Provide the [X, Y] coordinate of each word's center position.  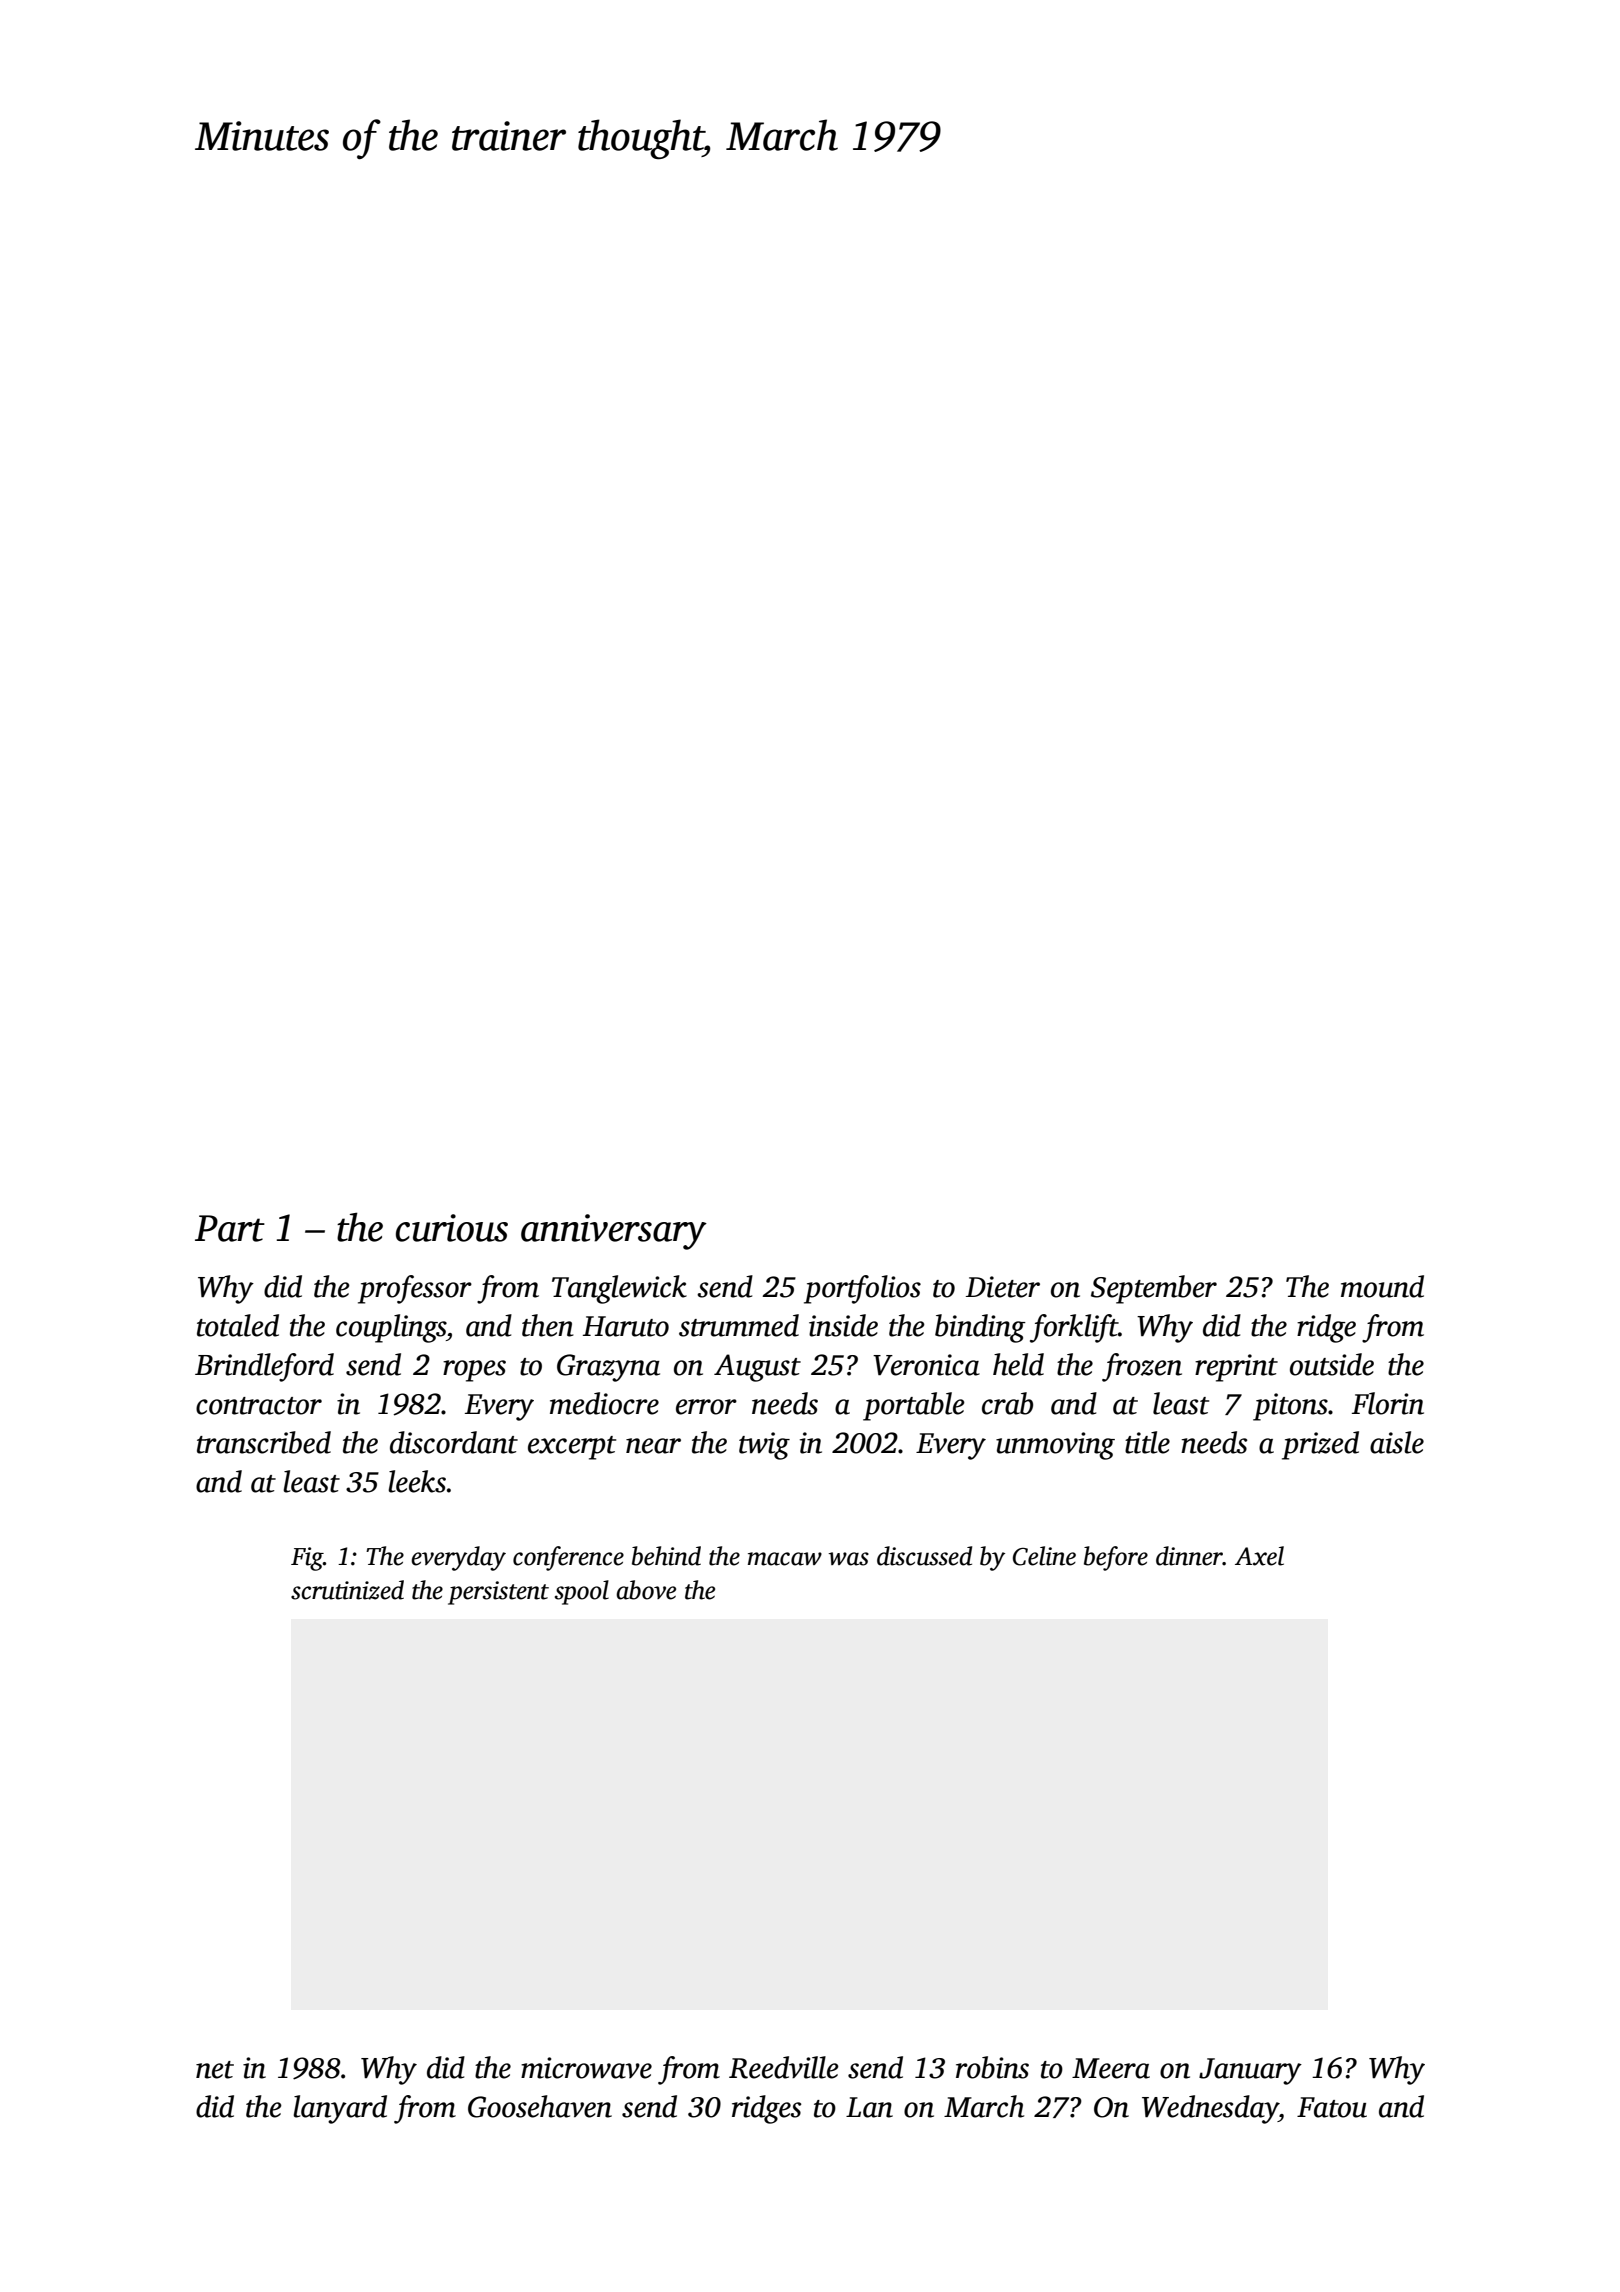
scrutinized [347, 1590]
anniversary [614, 1232]
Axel [1259, 1556]
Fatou [1332, 2107]
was [848, 1559]
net [215, 2070]
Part [230, 1228]
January [1250, 2071]
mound [1382, 1286]
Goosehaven [540, 2106]
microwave [586, 2068]
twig [764, 1446]
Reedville [784, 2067]
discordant [454, 1442]
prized [1320, 1445]
